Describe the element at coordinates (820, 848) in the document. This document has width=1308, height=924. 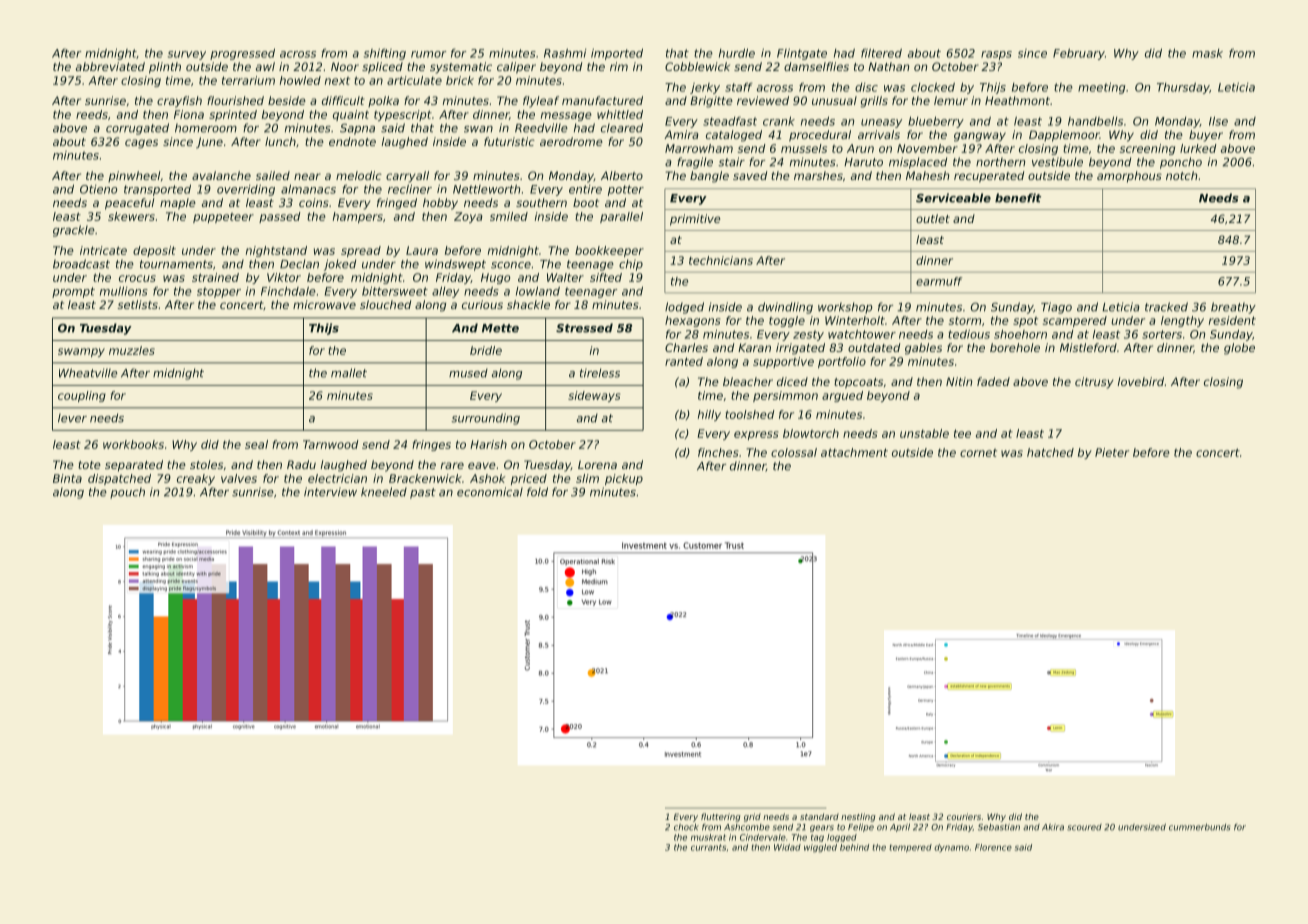
I see `wiggled` at that location.
